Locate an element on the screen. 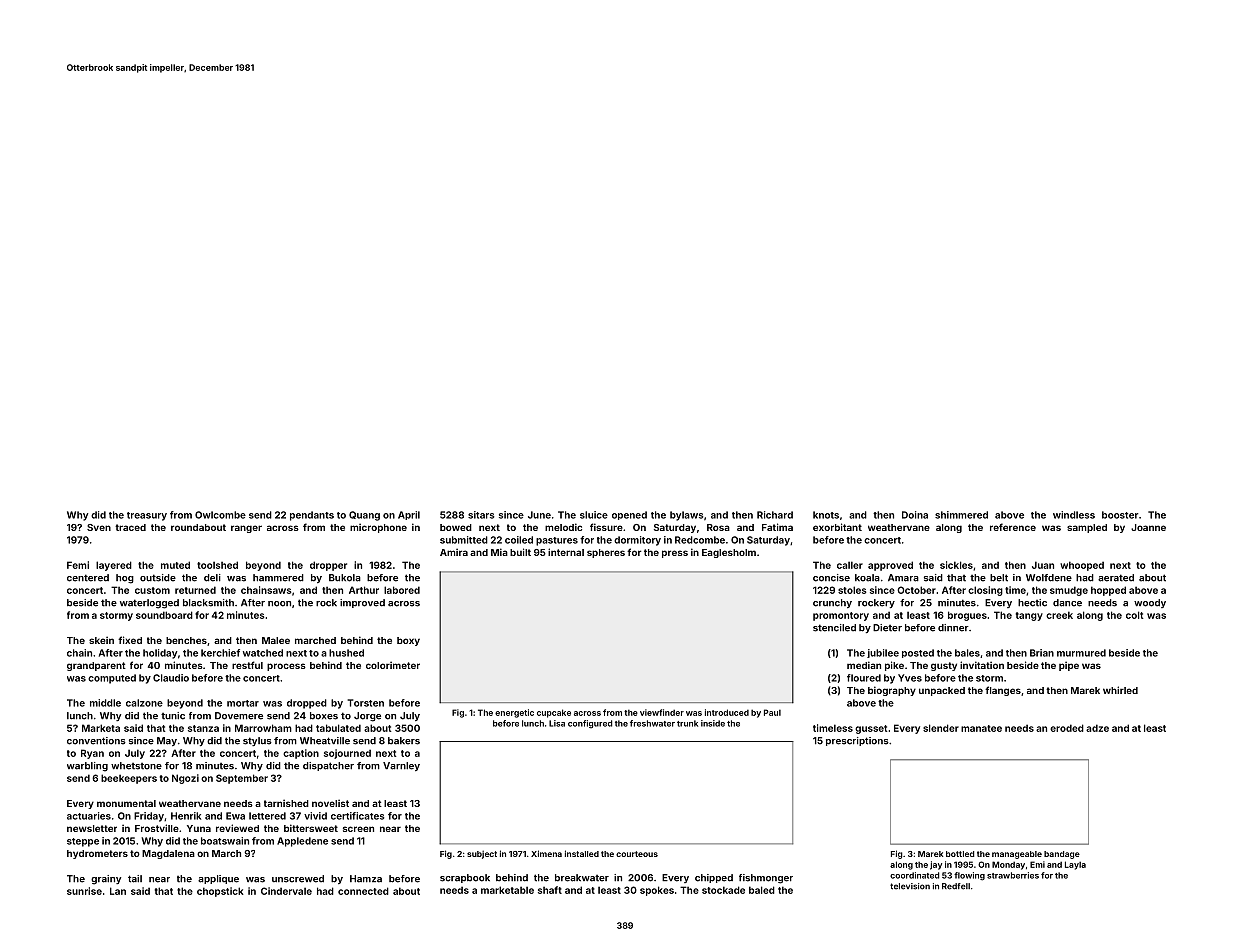 This screenshot has height=952, width=1233. sunrise is located at coordinates (84, 891).
